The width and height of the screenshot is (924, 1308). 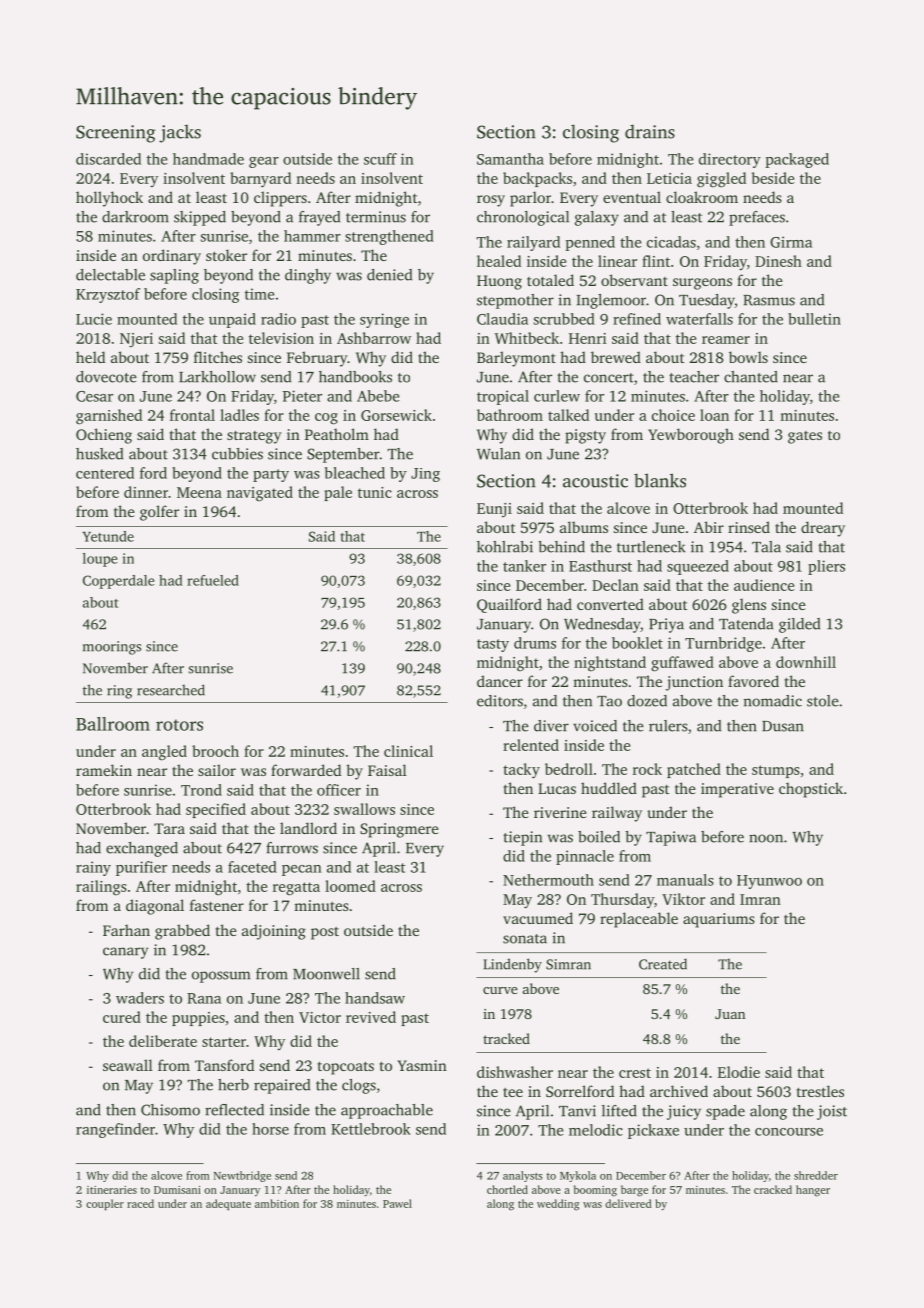 What do you see at coordinates (101, 888) in the screenshot?
I see `railings` at bounding box center [101, 888].
